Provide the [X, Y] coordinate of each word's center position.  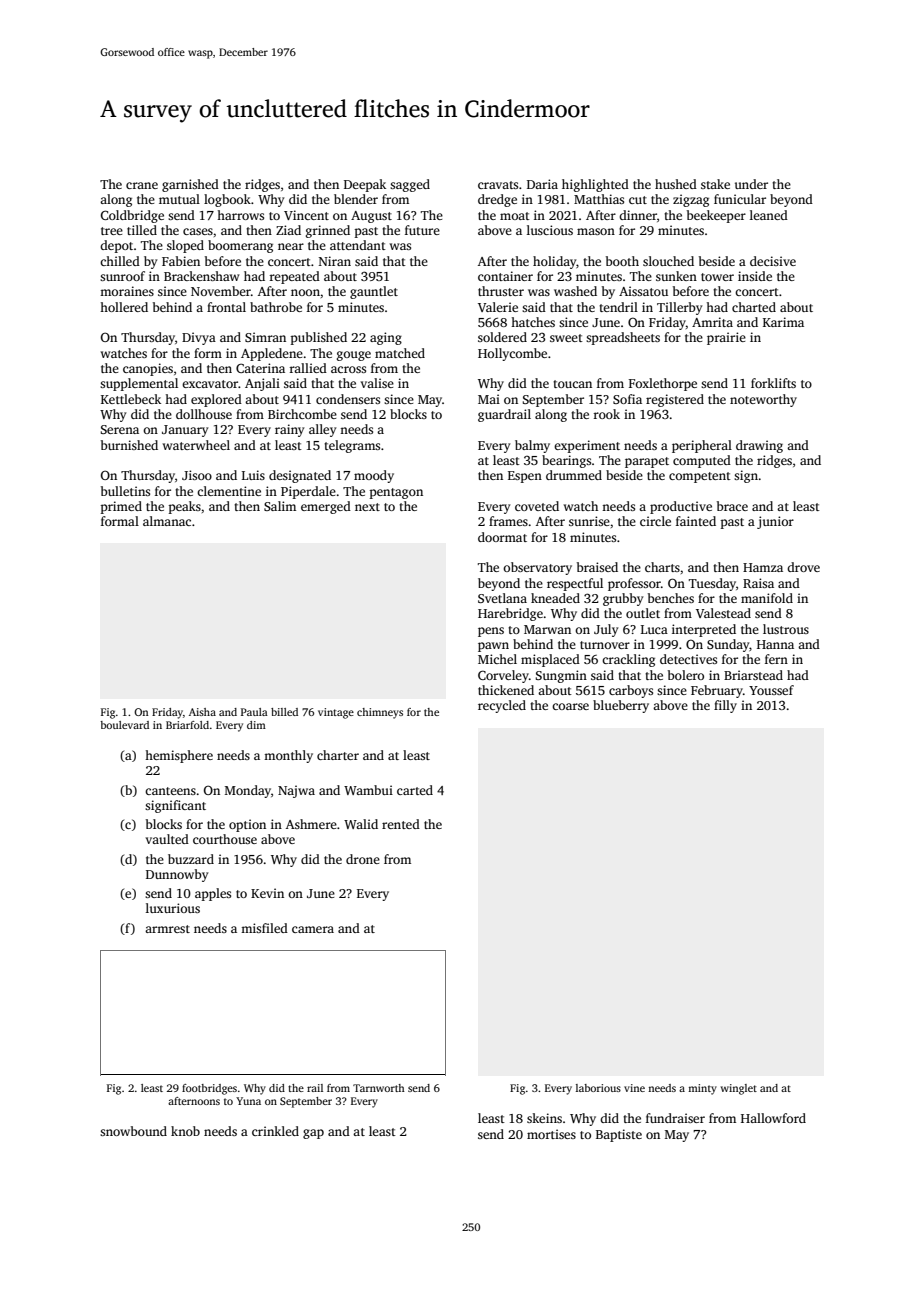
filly [725, 706]
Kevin [267, 893]
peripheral [702, 446]
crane [142, 185]
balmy [532, 446]
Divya [199, 338]
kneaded [555, 598]
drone [363, 859]
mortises [551, 1134]
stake [715, 184]
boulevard [124, 725]
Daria [542, 184]
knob [185, 1131]
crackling [628, 660]
